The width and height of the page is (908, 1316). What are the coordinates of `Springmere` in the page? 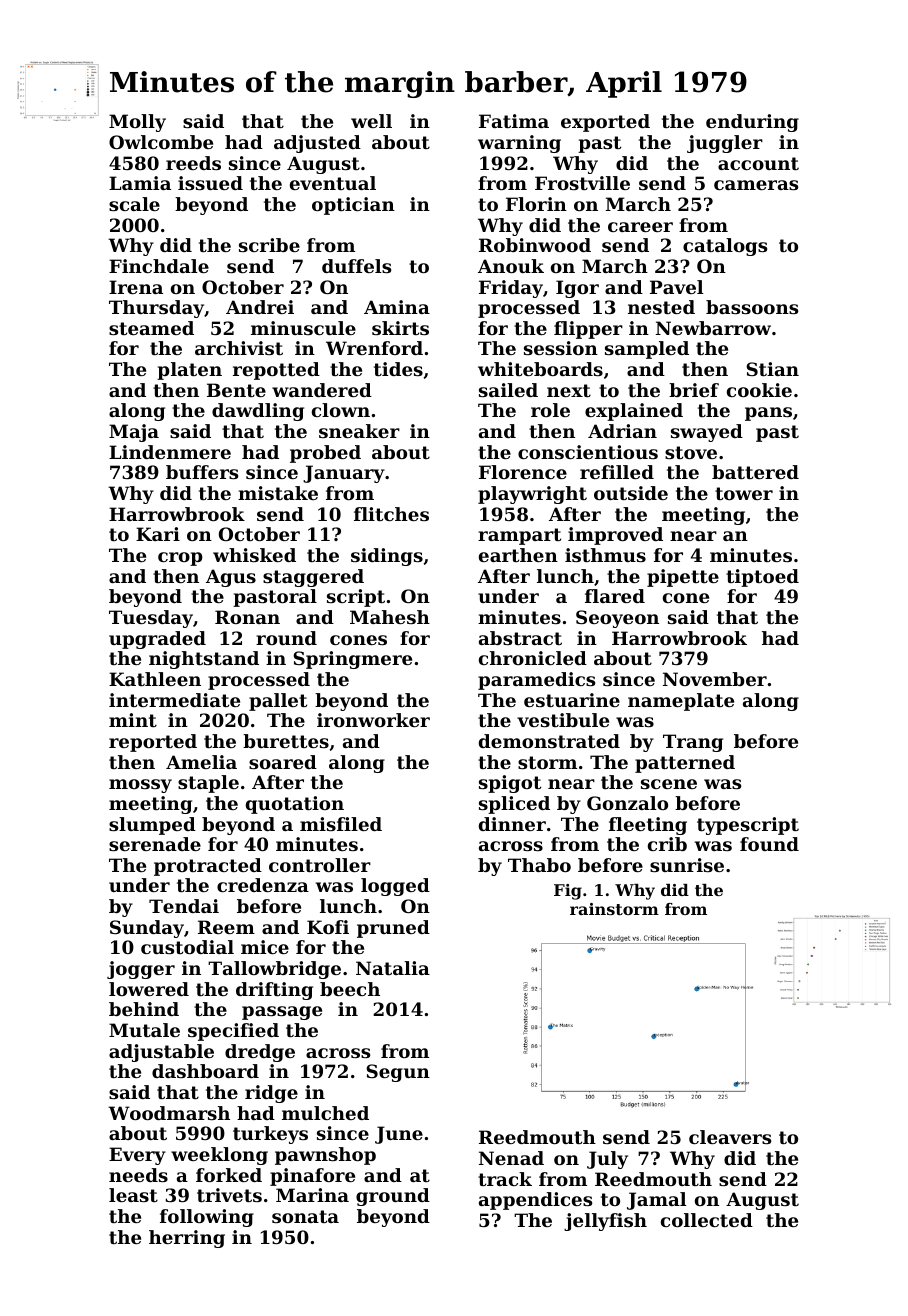 It's located at (352, 660).
